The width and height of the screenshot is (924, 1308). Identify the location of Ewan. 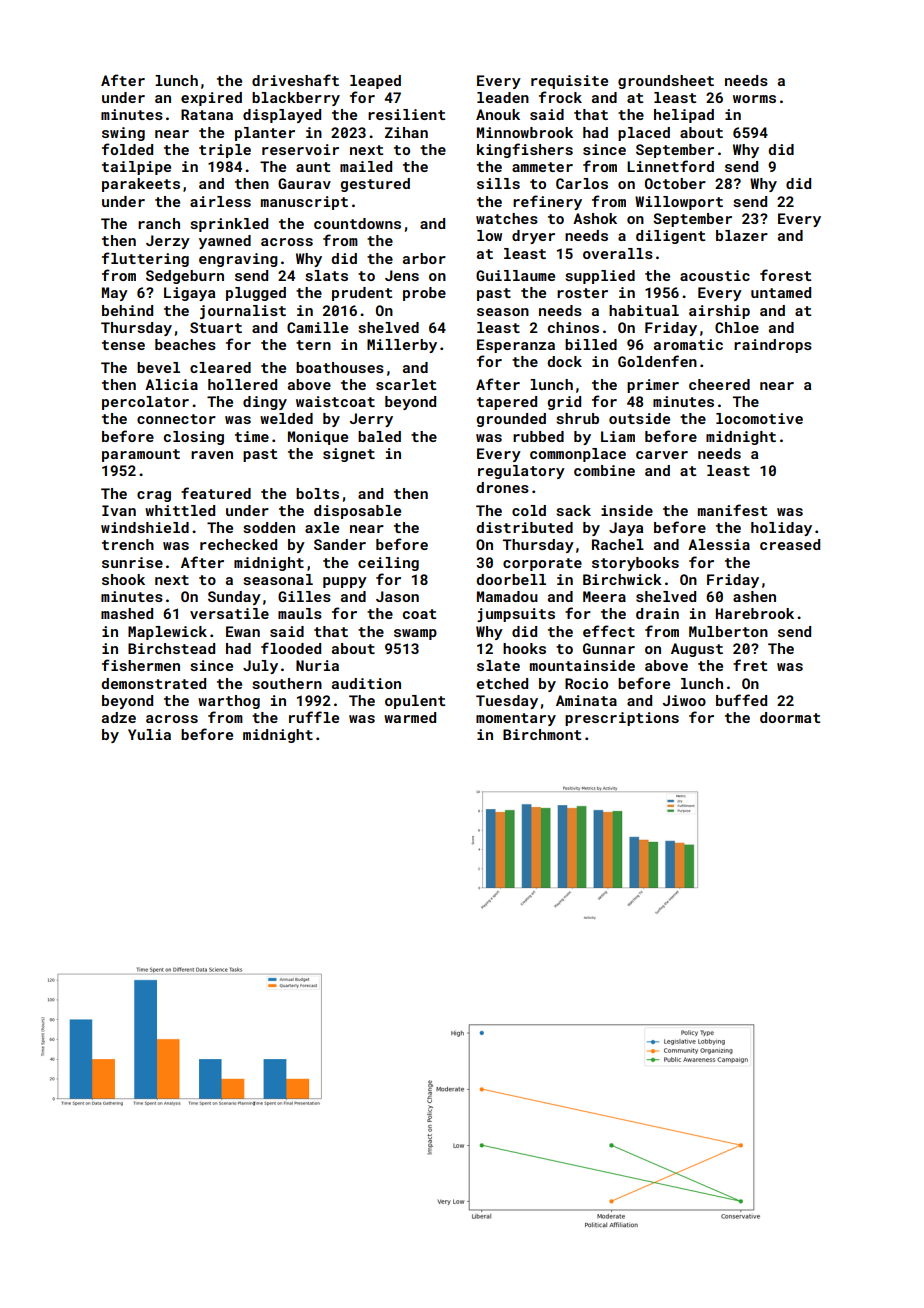
(243, 631).
